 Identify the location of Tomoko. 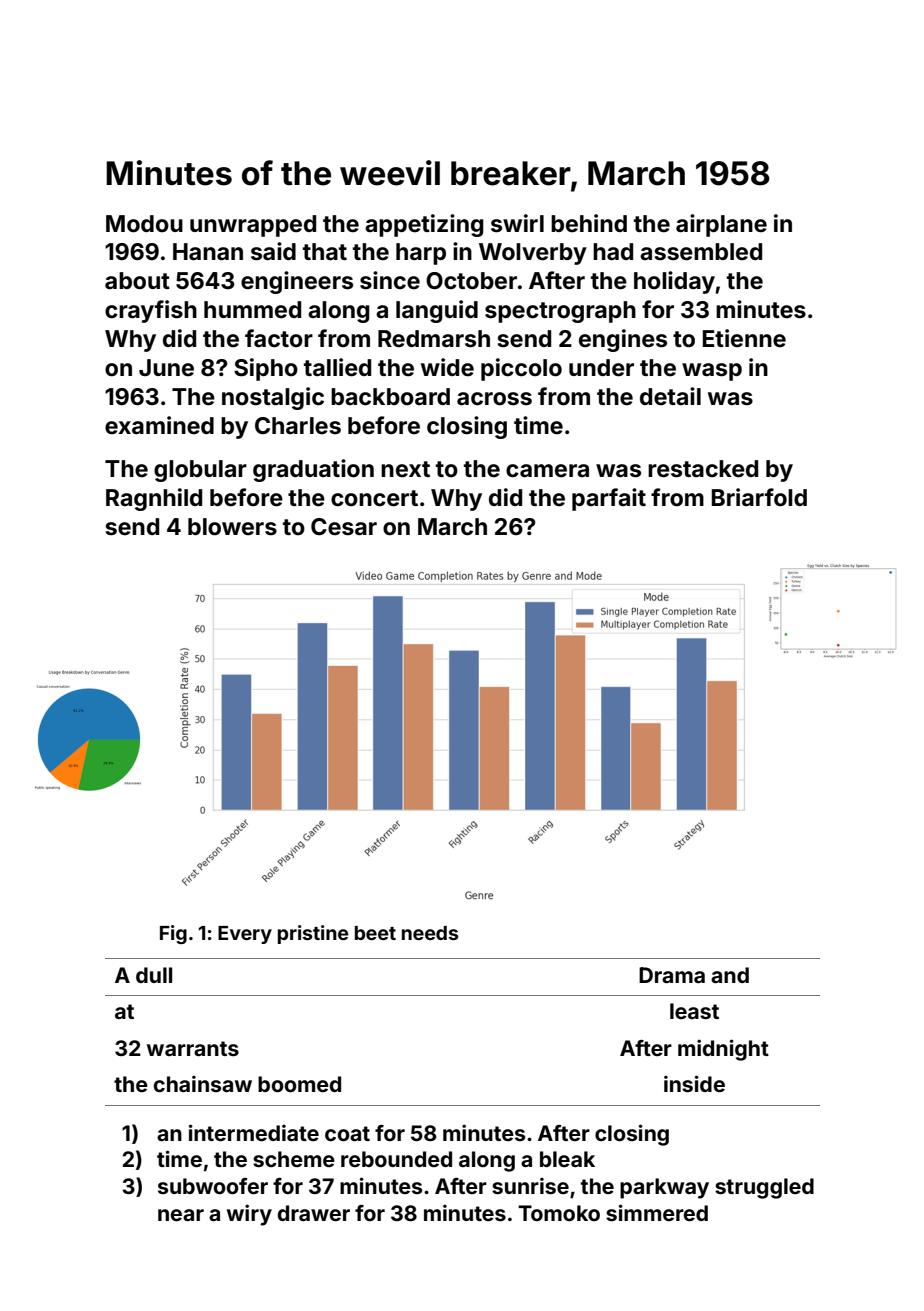
(559, 1213).
